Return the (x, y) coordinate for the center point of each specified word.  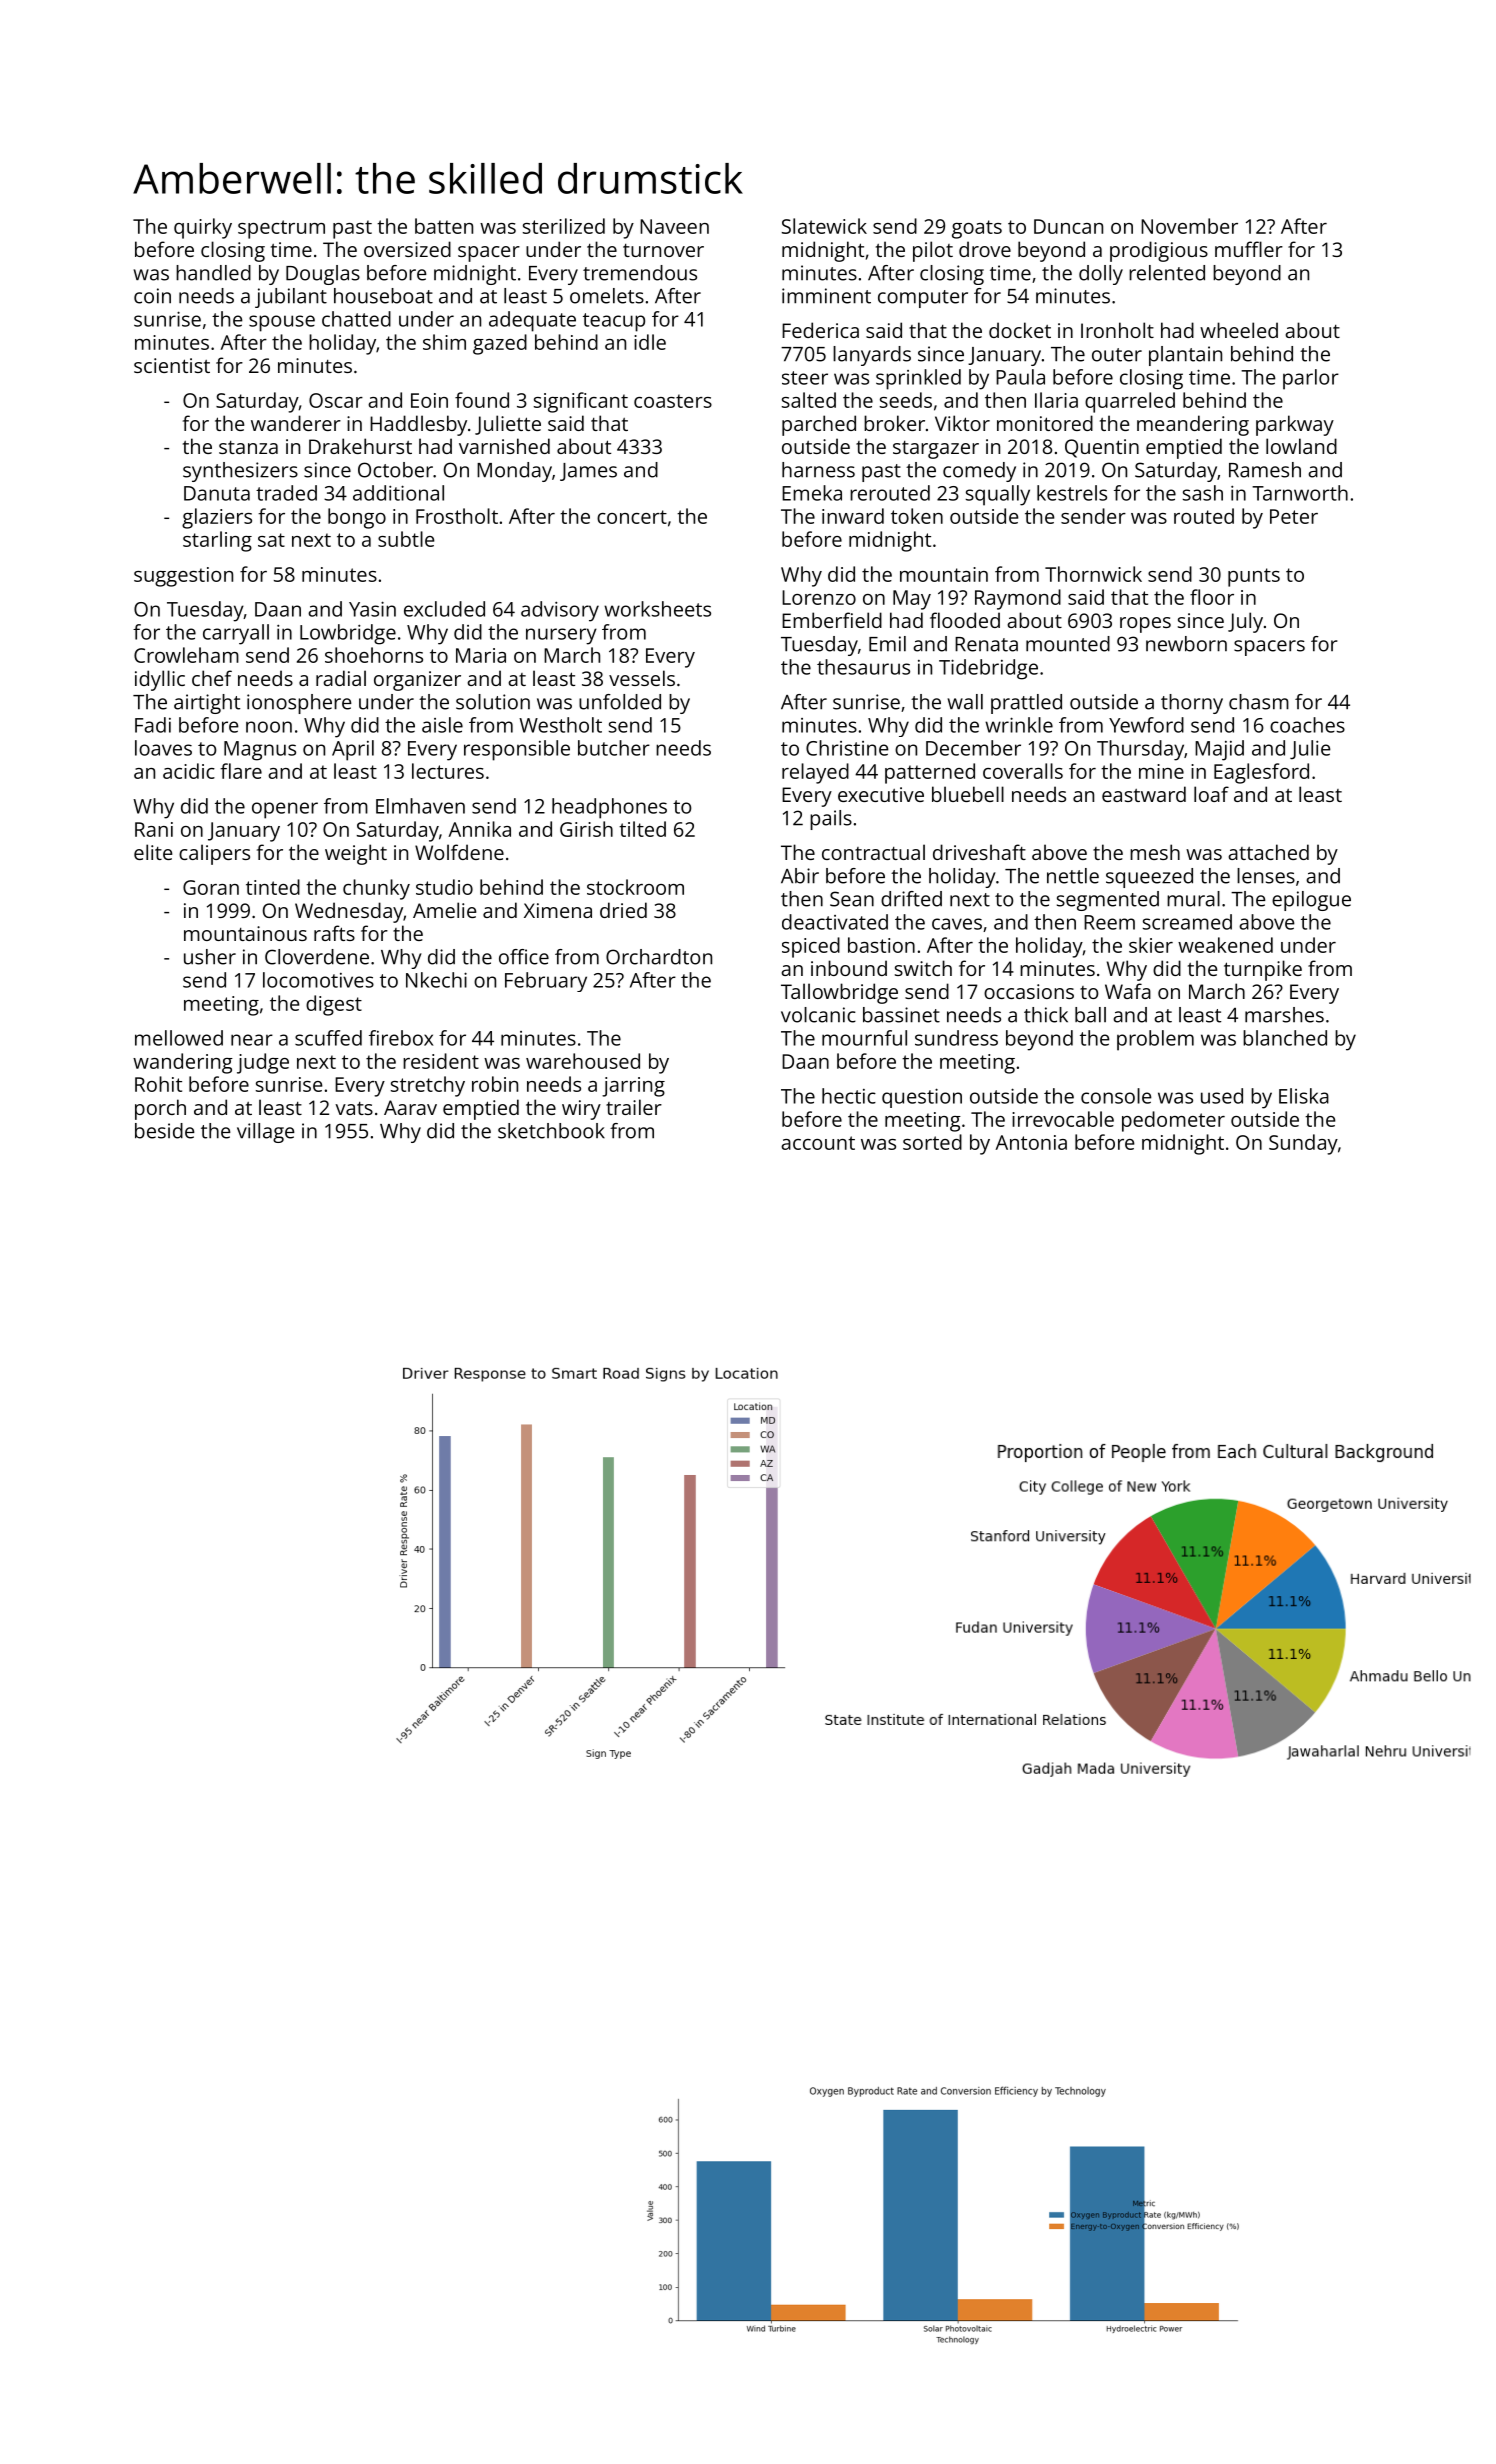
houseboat (383, 296)
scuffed (328, 1038)
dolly (1101, 275)
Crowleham (186, 655)
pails (831, 820)
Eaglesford (1261, 773)
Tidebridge (988, 669)
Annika (479, 829)
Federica (820, 330)
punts (1254, 577)
